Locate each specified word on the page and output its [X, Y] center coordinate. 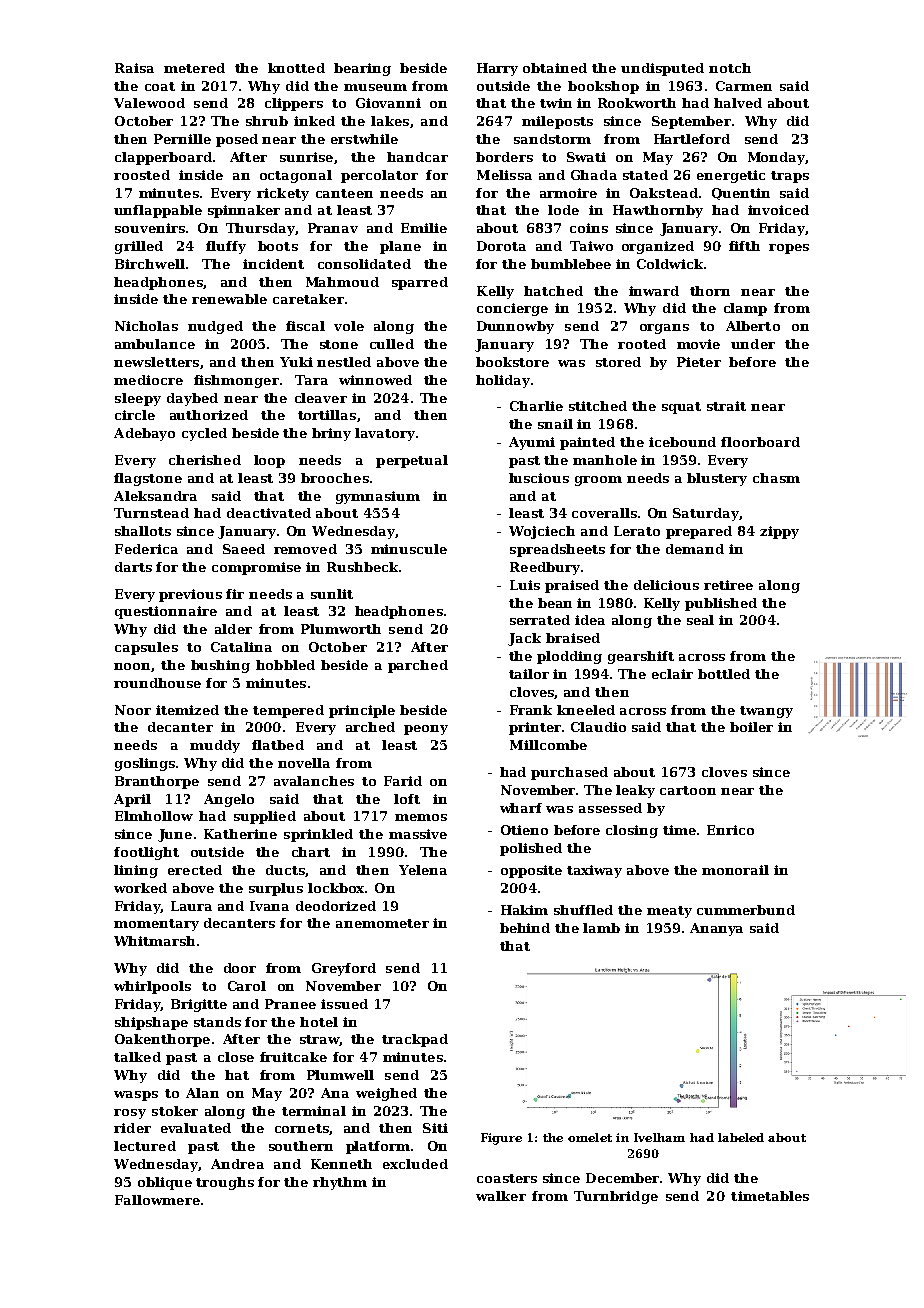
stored [618, 362]
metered [194, 68]
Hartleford [692, 139]
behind [525, 928]
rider [132, 1128]
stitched [598, 406]
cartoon [688, 790]
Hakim [524, 910]
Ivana [269, 906]
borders [504, 157]
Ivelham [659, 1137]
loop [269, 461]
